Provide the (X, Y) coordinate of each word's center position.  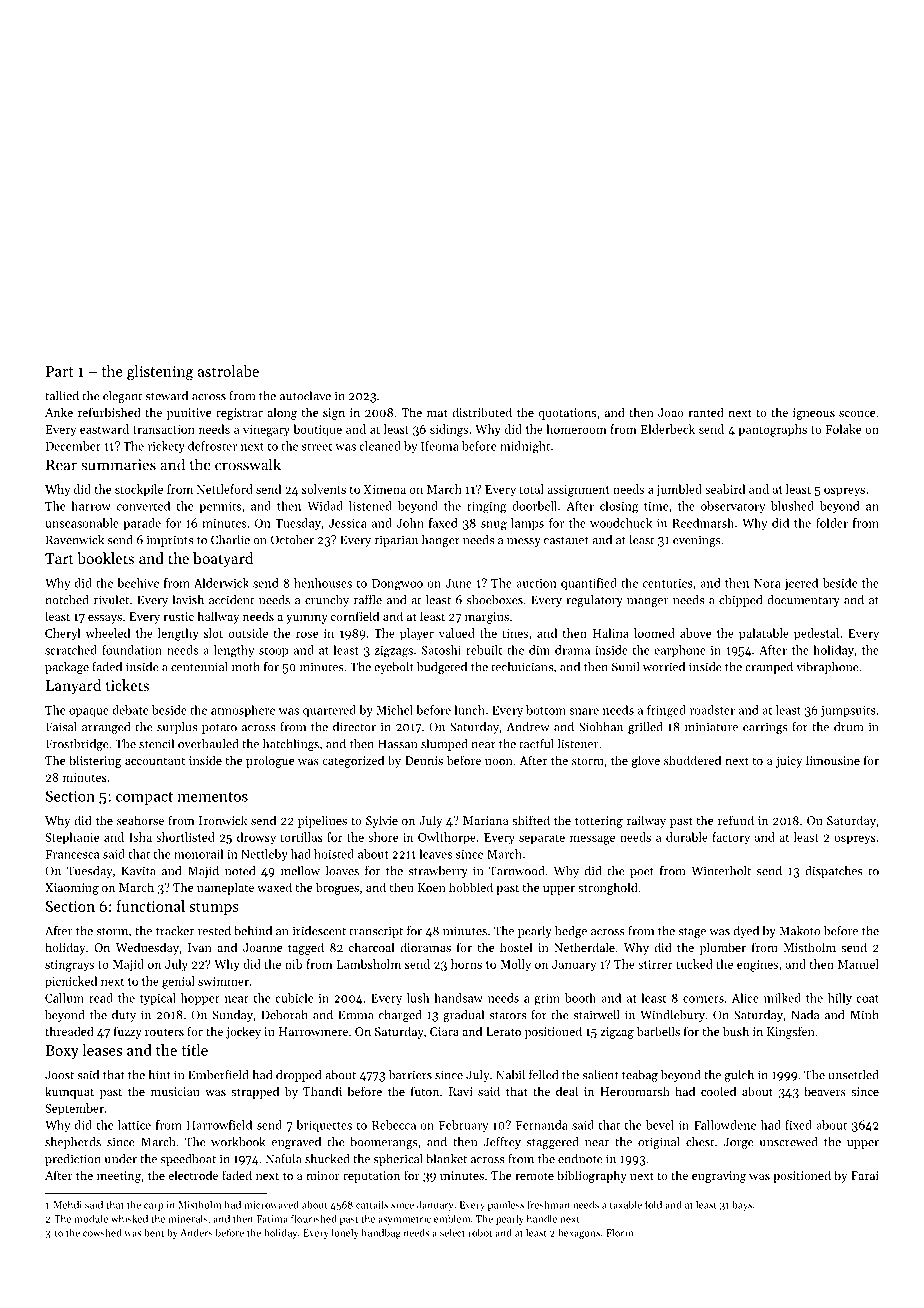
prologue (270, 761)
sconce (857, 414)
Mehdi (67, 1205)
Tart (59, 558)
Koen (432, 887)
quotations (567, 414)
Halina (611, 633)
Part (59, 371)
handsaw (458, 998)
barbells (658, 1031)
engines (757, 966)
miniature (711, 727)
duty (124, 1016)
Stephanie (72, 838)
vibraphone (827, 668)
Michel (394, 710)
